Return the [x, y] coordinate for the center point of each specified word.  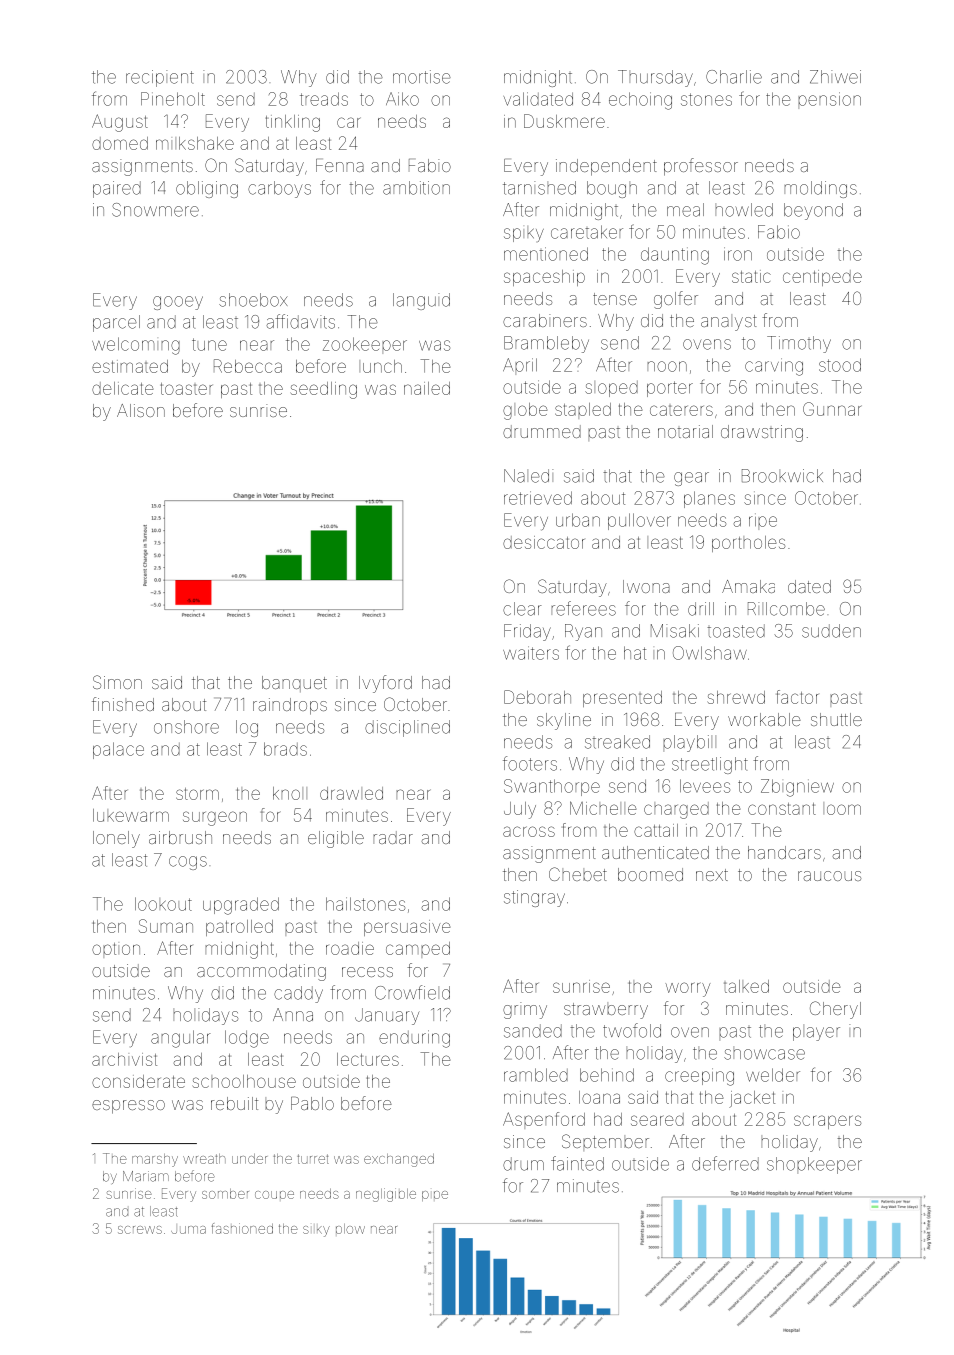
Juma [188, 1230]
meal [685, 210]
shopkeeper [814, 1165]
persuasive [407, 928]
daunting [675, 256]
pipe [435, 1196]
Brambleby [546, 344]
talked [746, 986]
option [116, 950]
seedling [324, 390]
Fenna [340, 165]
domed [120, 143]
